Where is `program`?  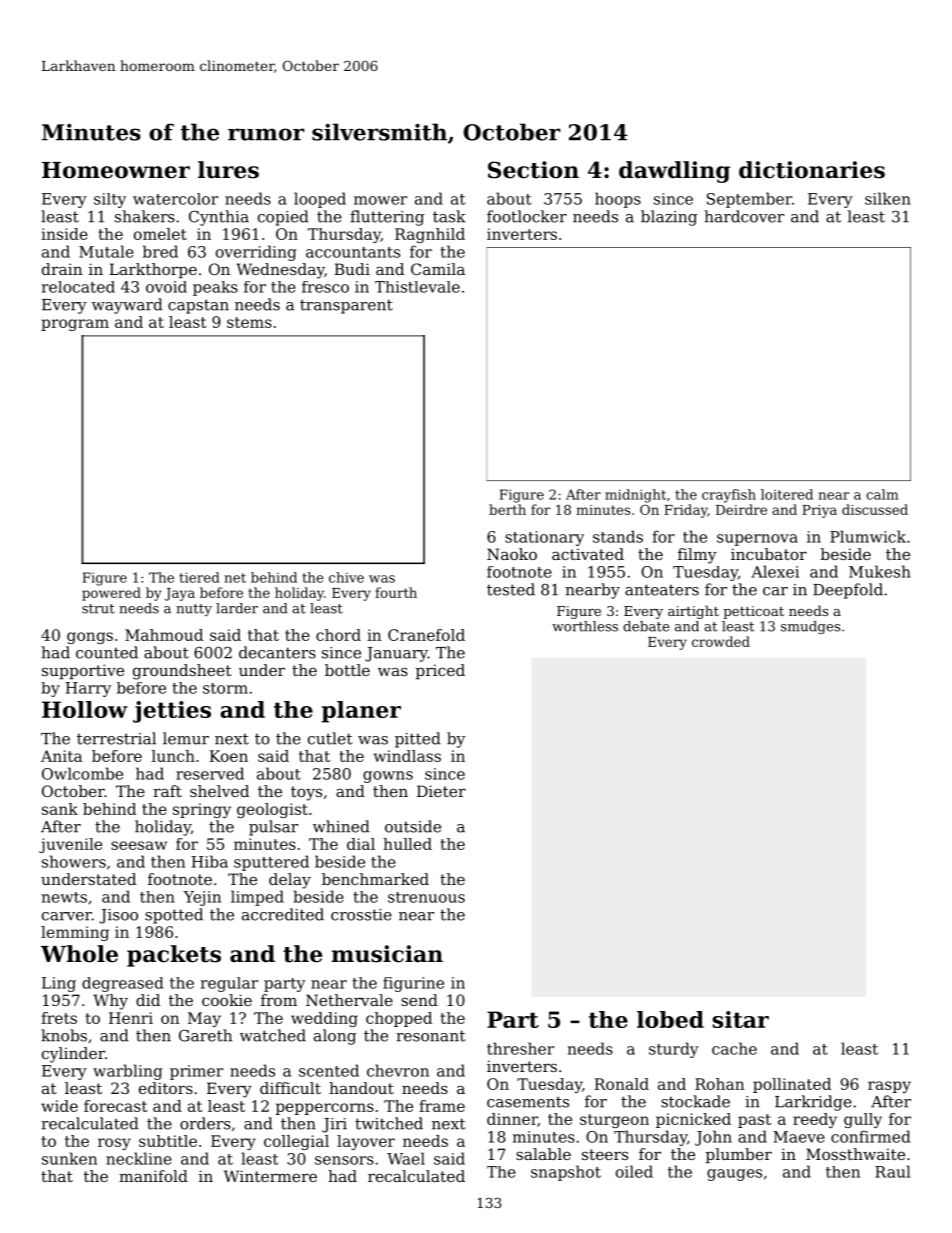 program is located at coordinates (75, 325).
